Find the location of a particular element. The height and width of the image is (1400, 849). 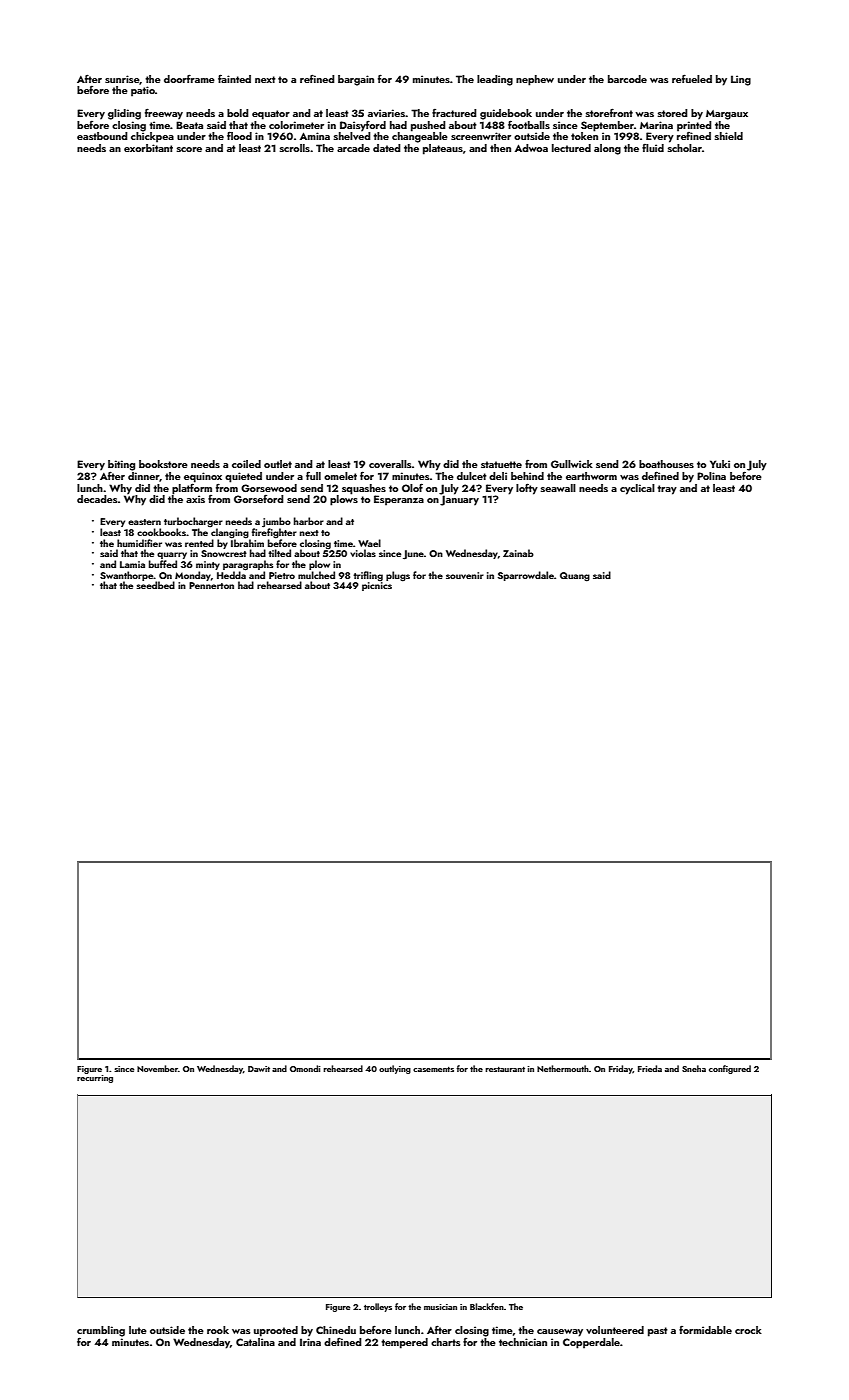

Omondi is located at coordinates (305, 1068).
